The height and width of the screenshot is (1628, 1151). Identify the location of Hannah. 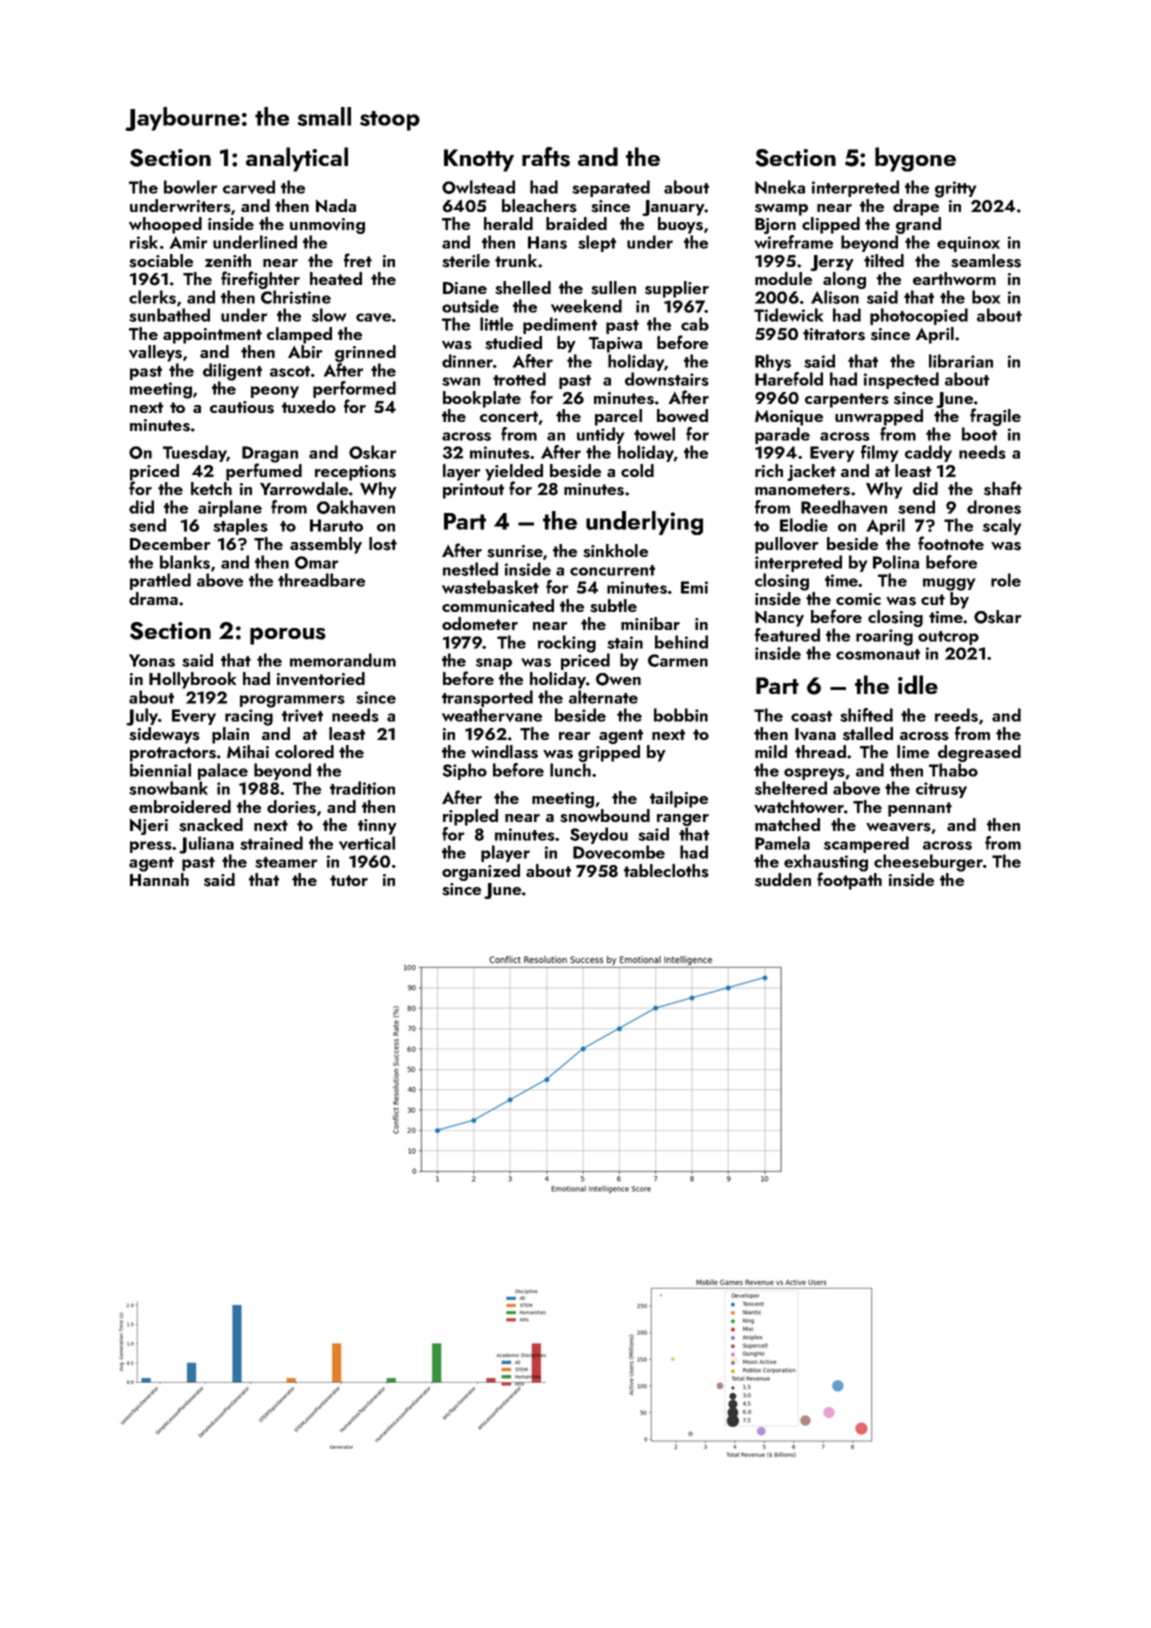
(159, 879).
